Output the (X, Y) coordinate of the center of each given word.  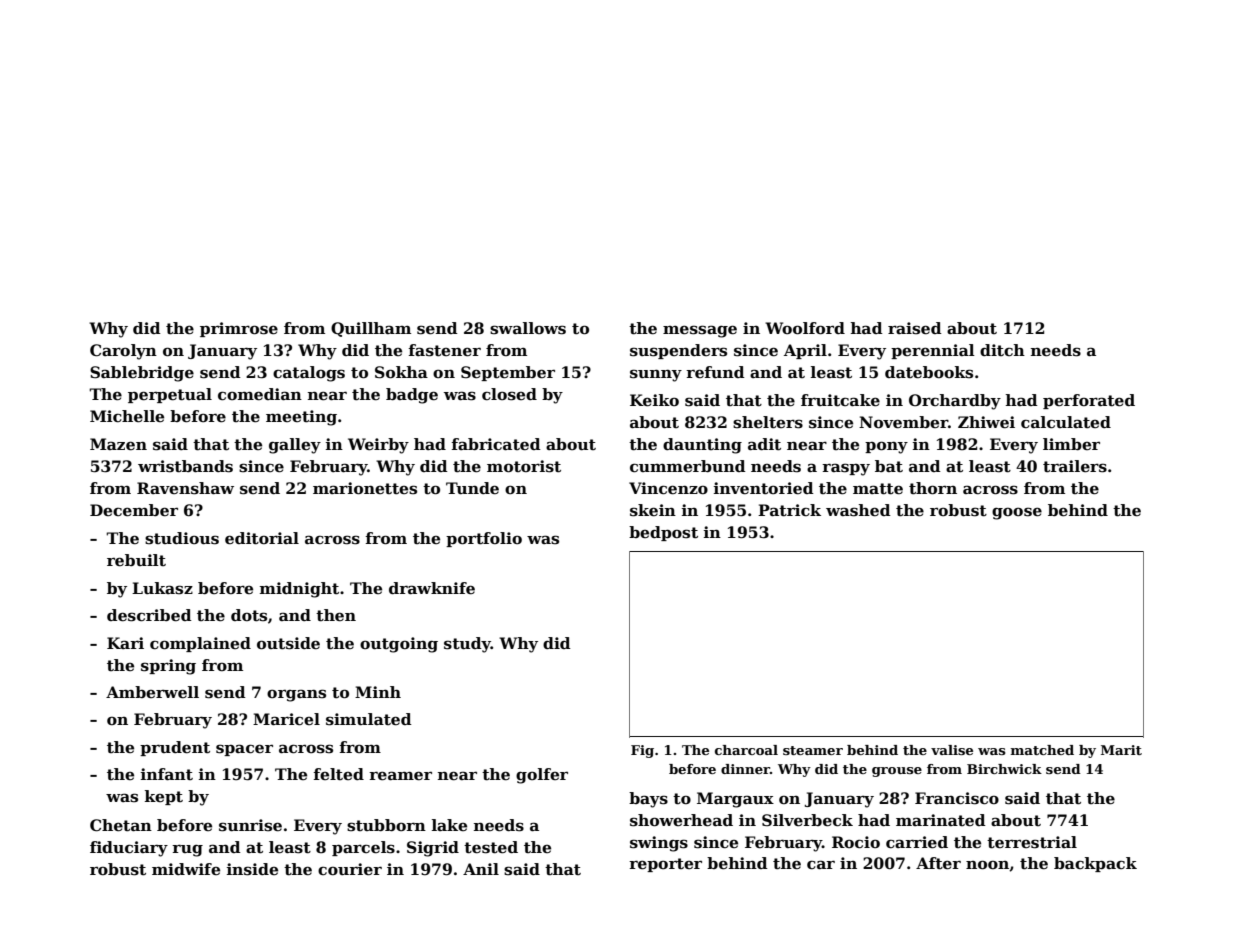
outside (288, 643)
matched (1042, 750)
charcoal (746, 750)
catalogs (309, 374)
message (700, 331)
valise (952, 750)
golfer (542, 776)
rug (187, 850)
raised (915, 328)
